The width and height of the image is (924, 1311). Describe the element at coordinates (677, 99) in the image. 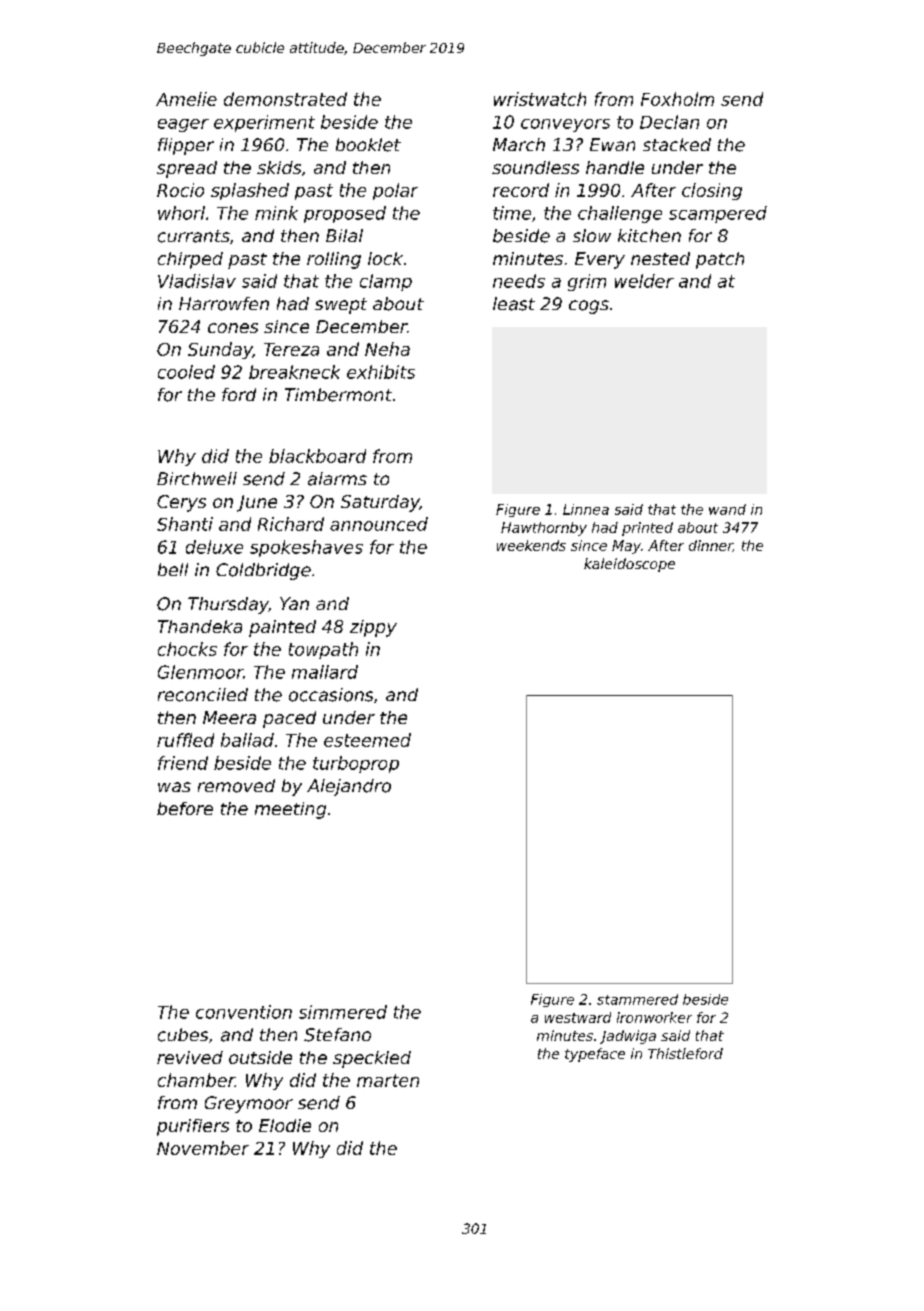

I see `Foxholm` at that location.
